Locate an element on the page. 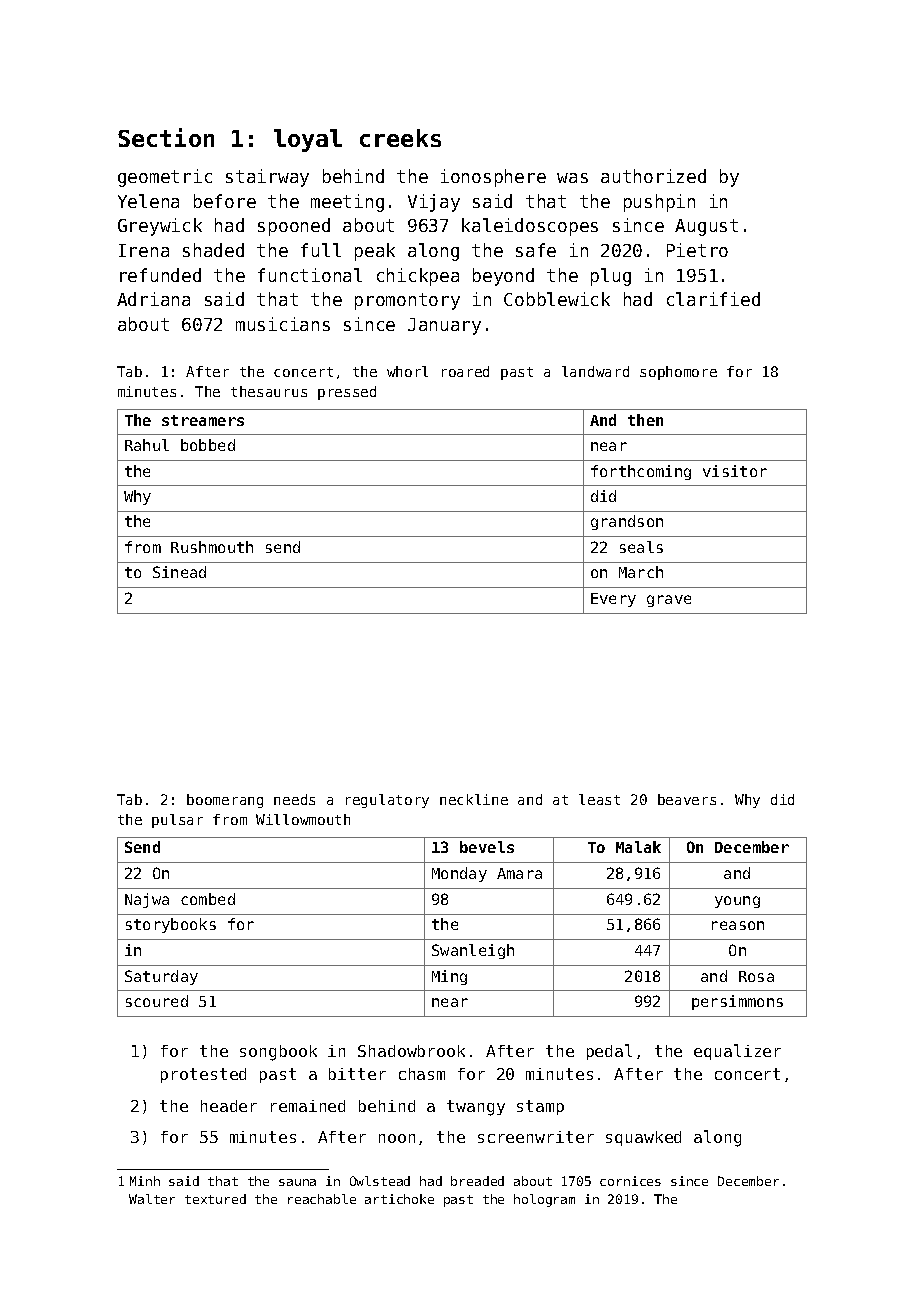 The image size is (924, 1308). cornices is located at coordinates (630, 1181).
